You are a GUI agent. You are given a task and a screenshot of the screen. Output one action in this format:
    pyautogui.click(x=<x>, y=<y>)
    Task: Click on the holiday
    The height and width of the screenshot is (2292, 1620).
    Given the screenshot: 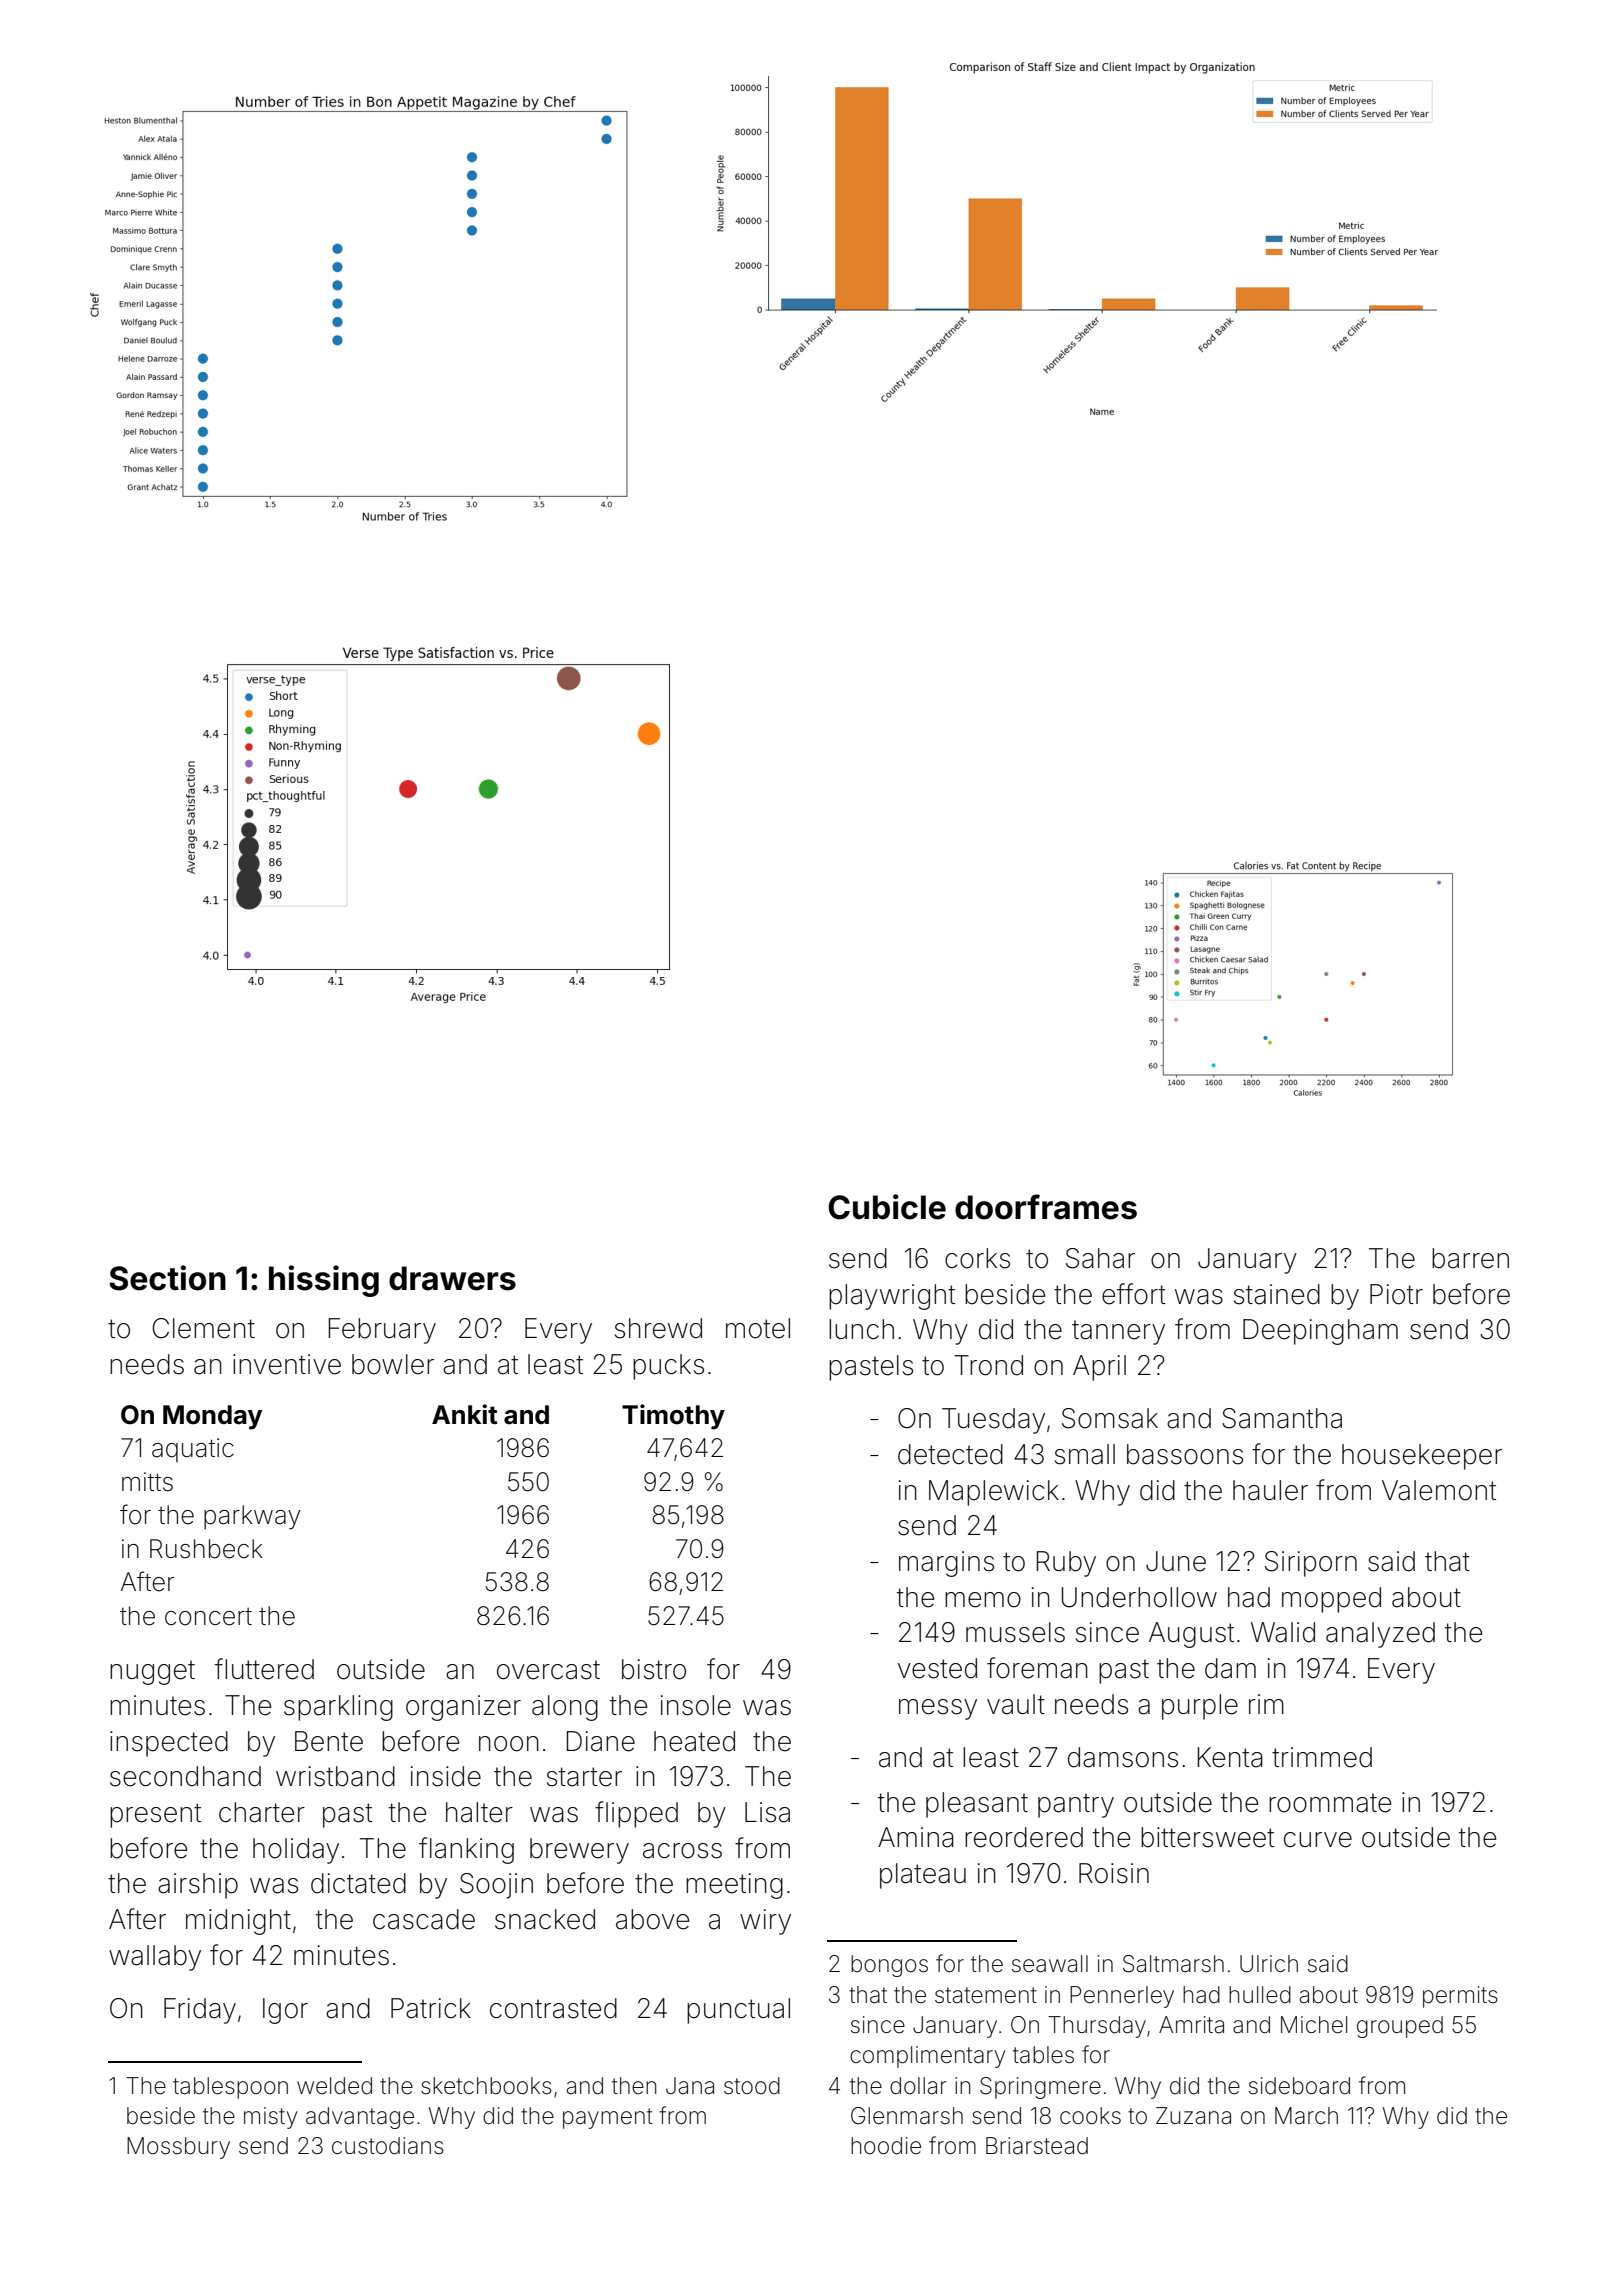 What is the action you would take?
    pyautogui.click(x=296, y=1851)
